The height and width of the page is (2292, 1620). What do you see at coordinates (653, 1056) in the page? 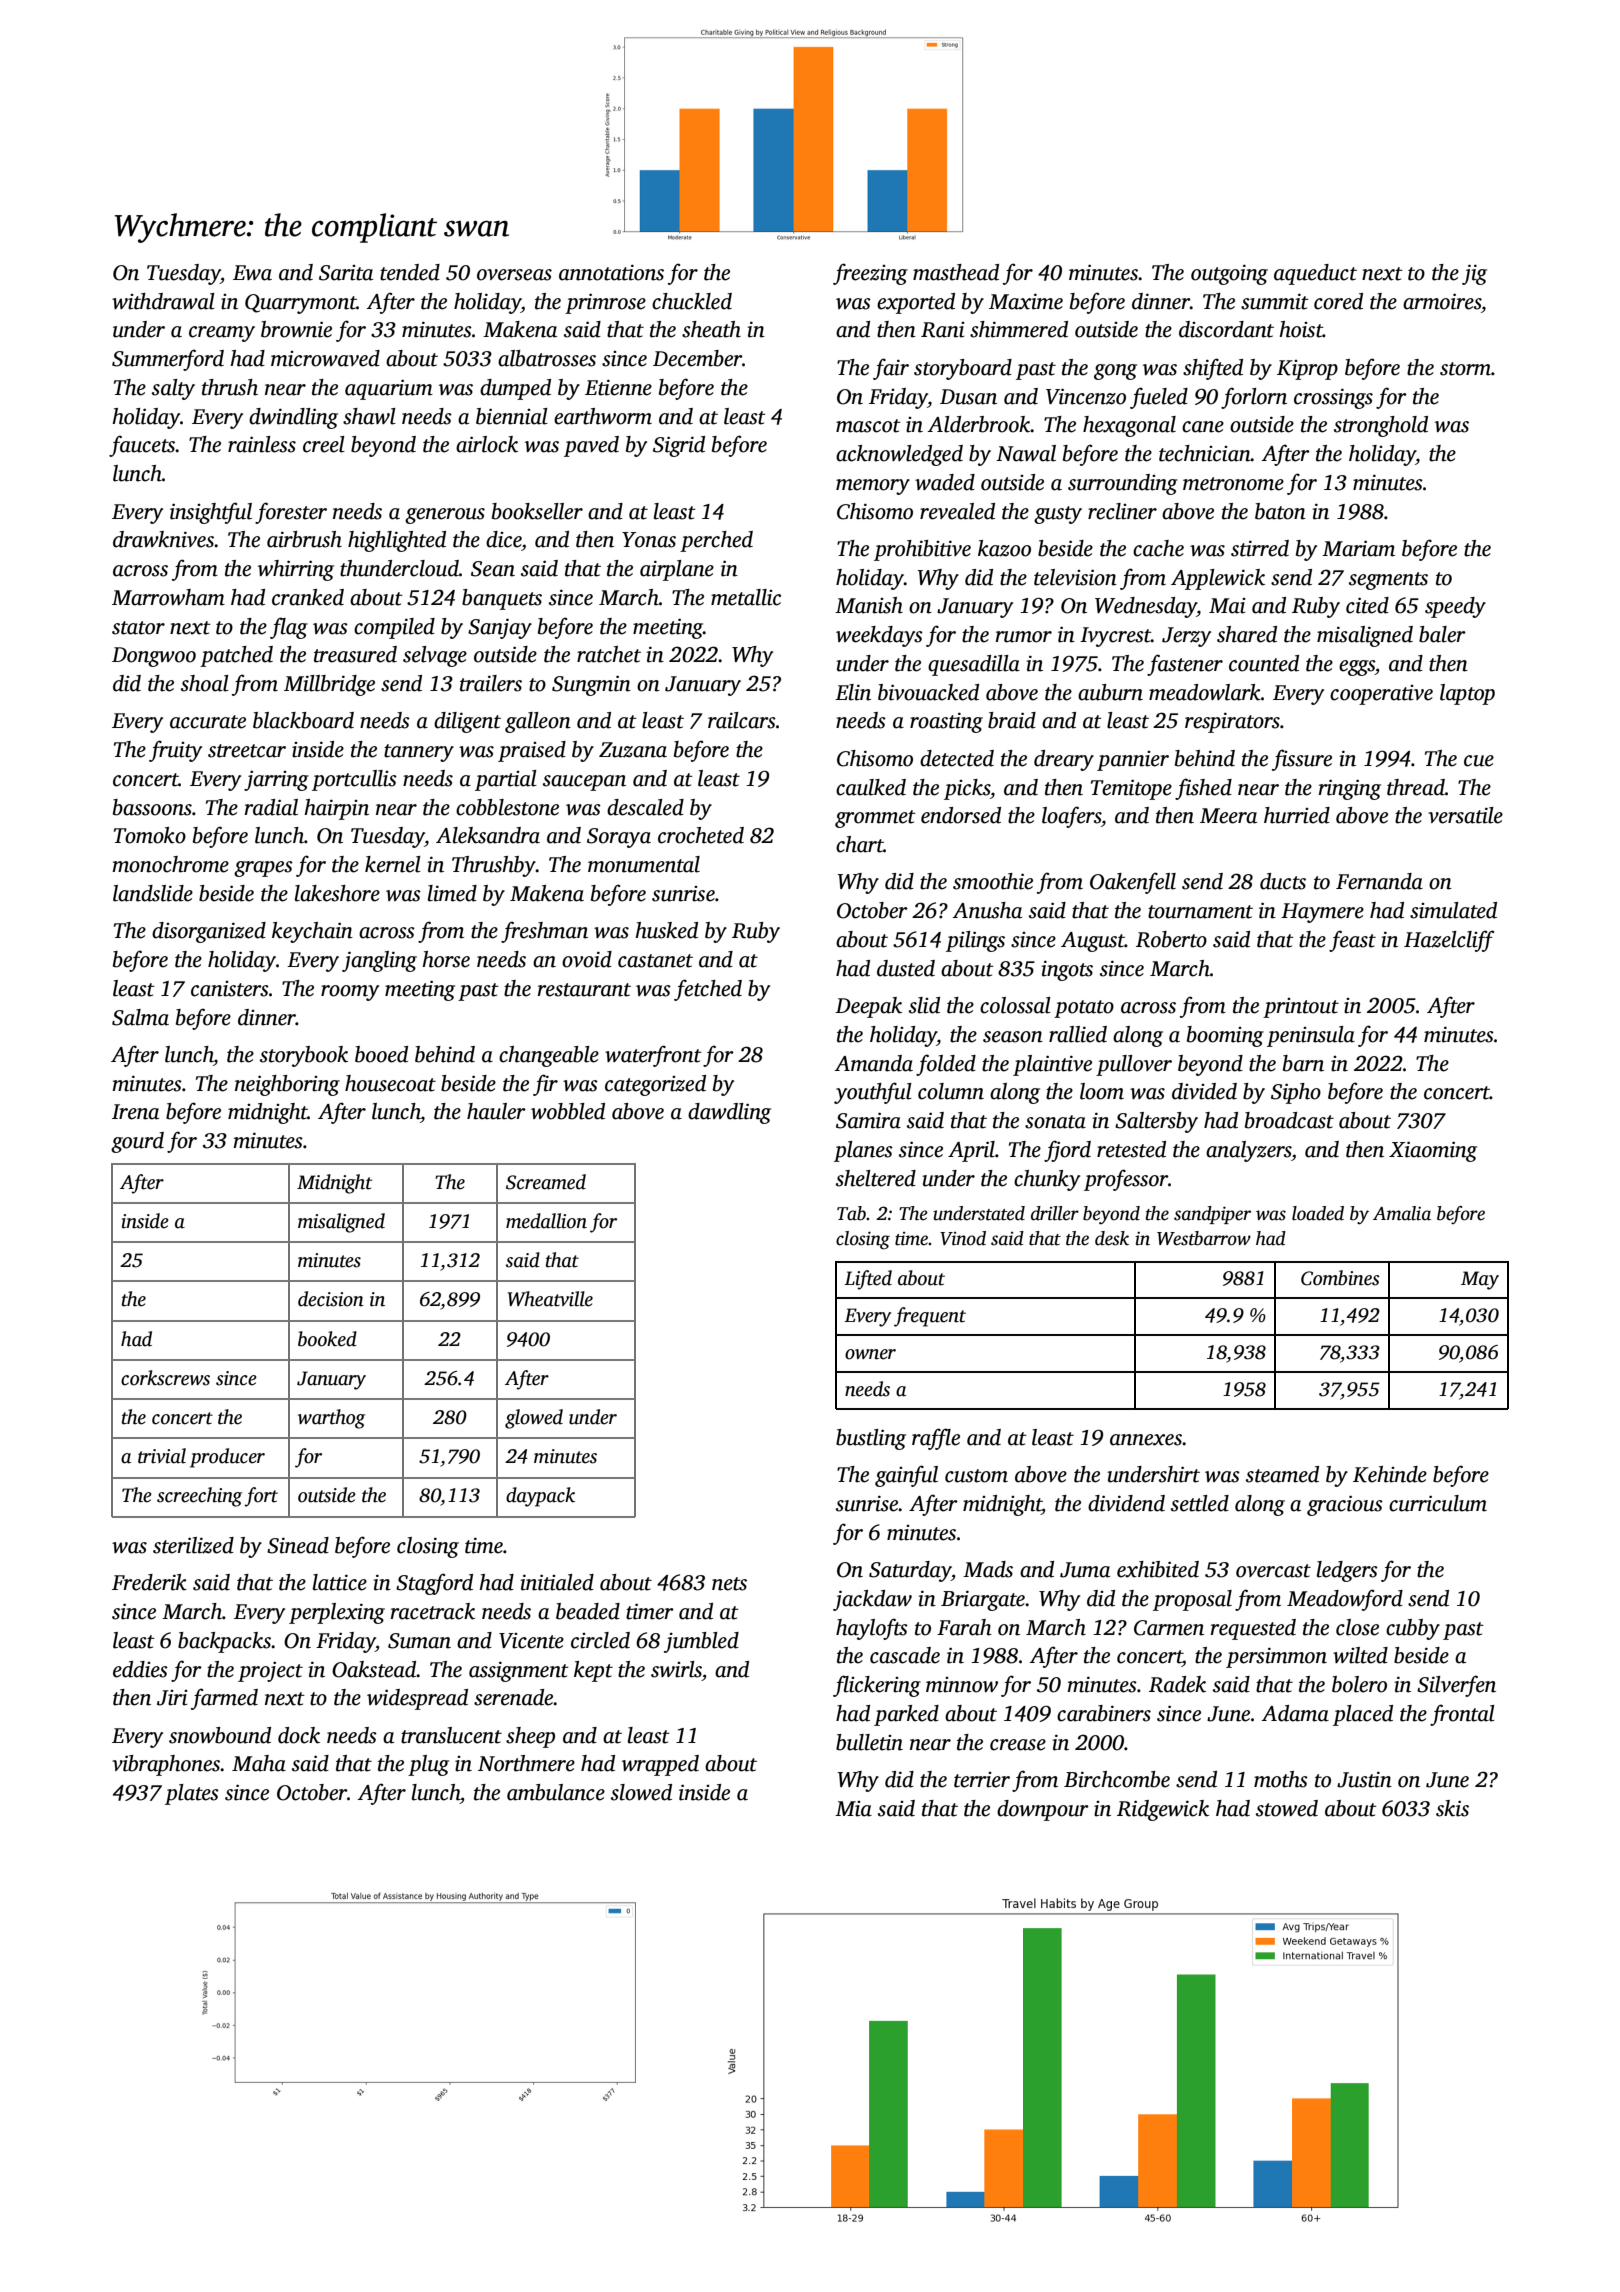
I see `waterfront` at bounding box center [653, 1056].
